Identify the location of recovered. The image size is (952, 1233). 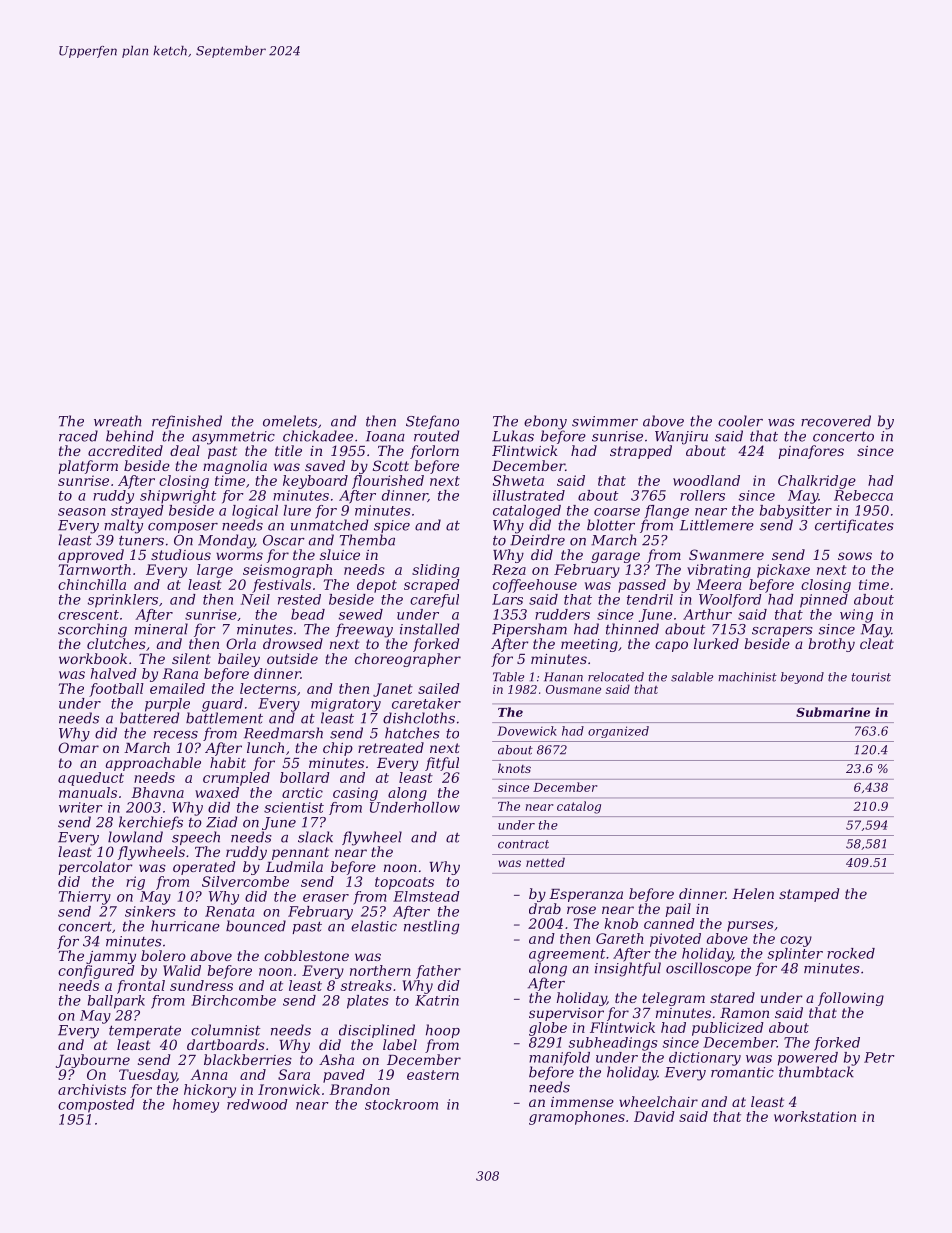
(836, 421).
